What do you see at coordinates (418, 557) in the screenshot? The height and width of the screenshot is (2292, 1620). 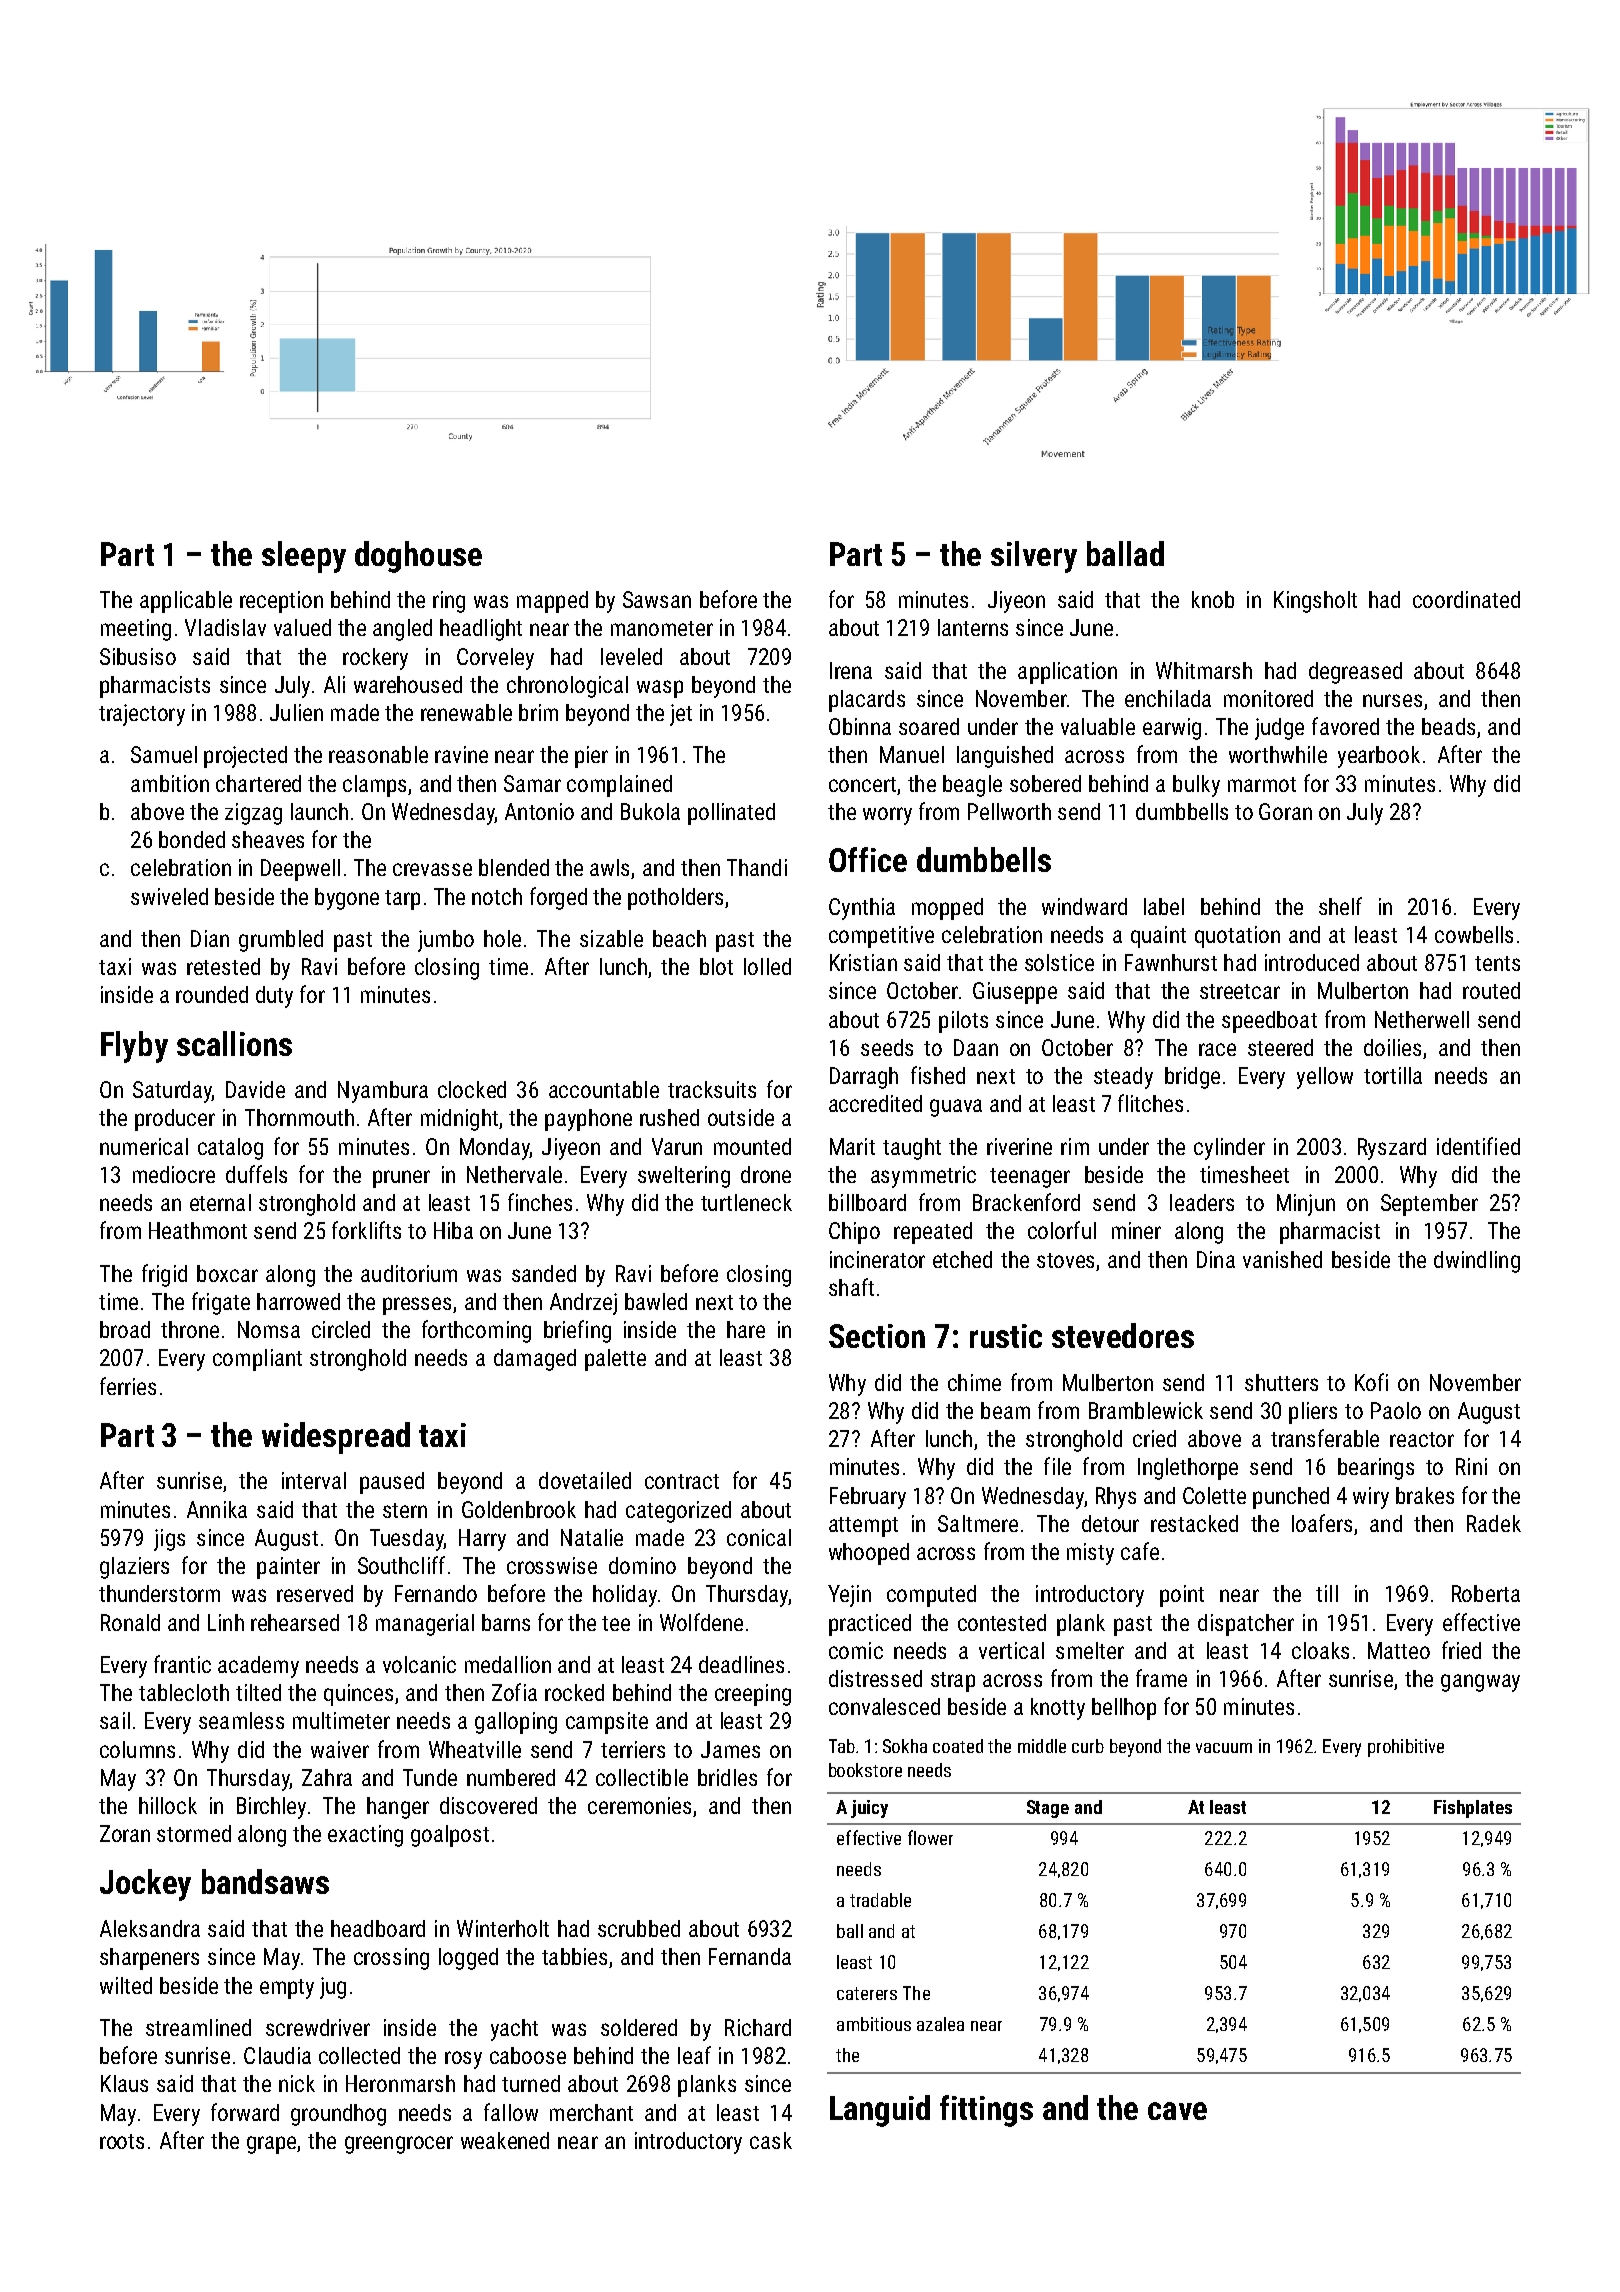 I see `doghouse` at bounding box center [418, 557].
